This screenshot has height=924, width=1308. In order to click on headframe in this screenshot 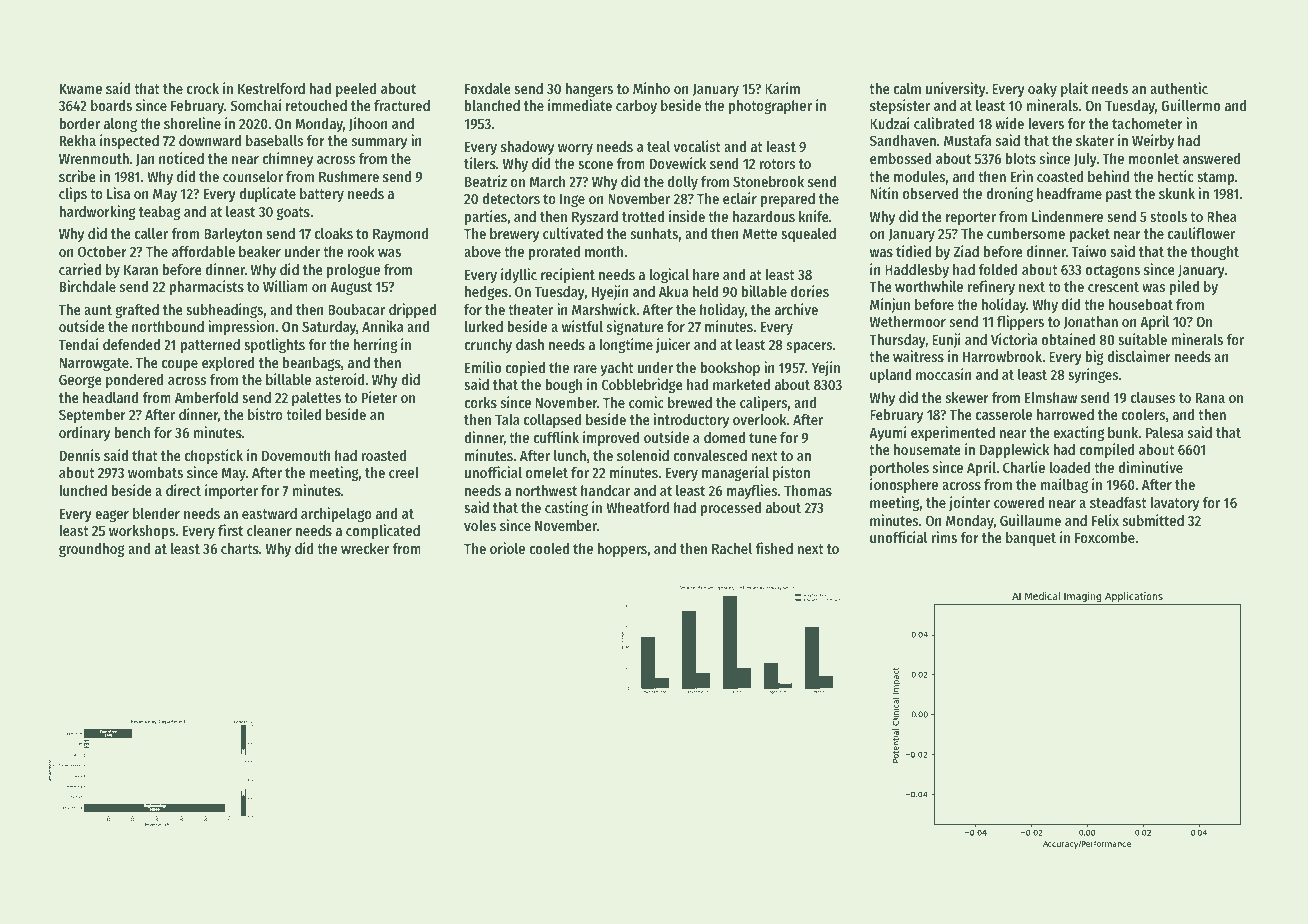, I will do `click(1069, 193)`.
